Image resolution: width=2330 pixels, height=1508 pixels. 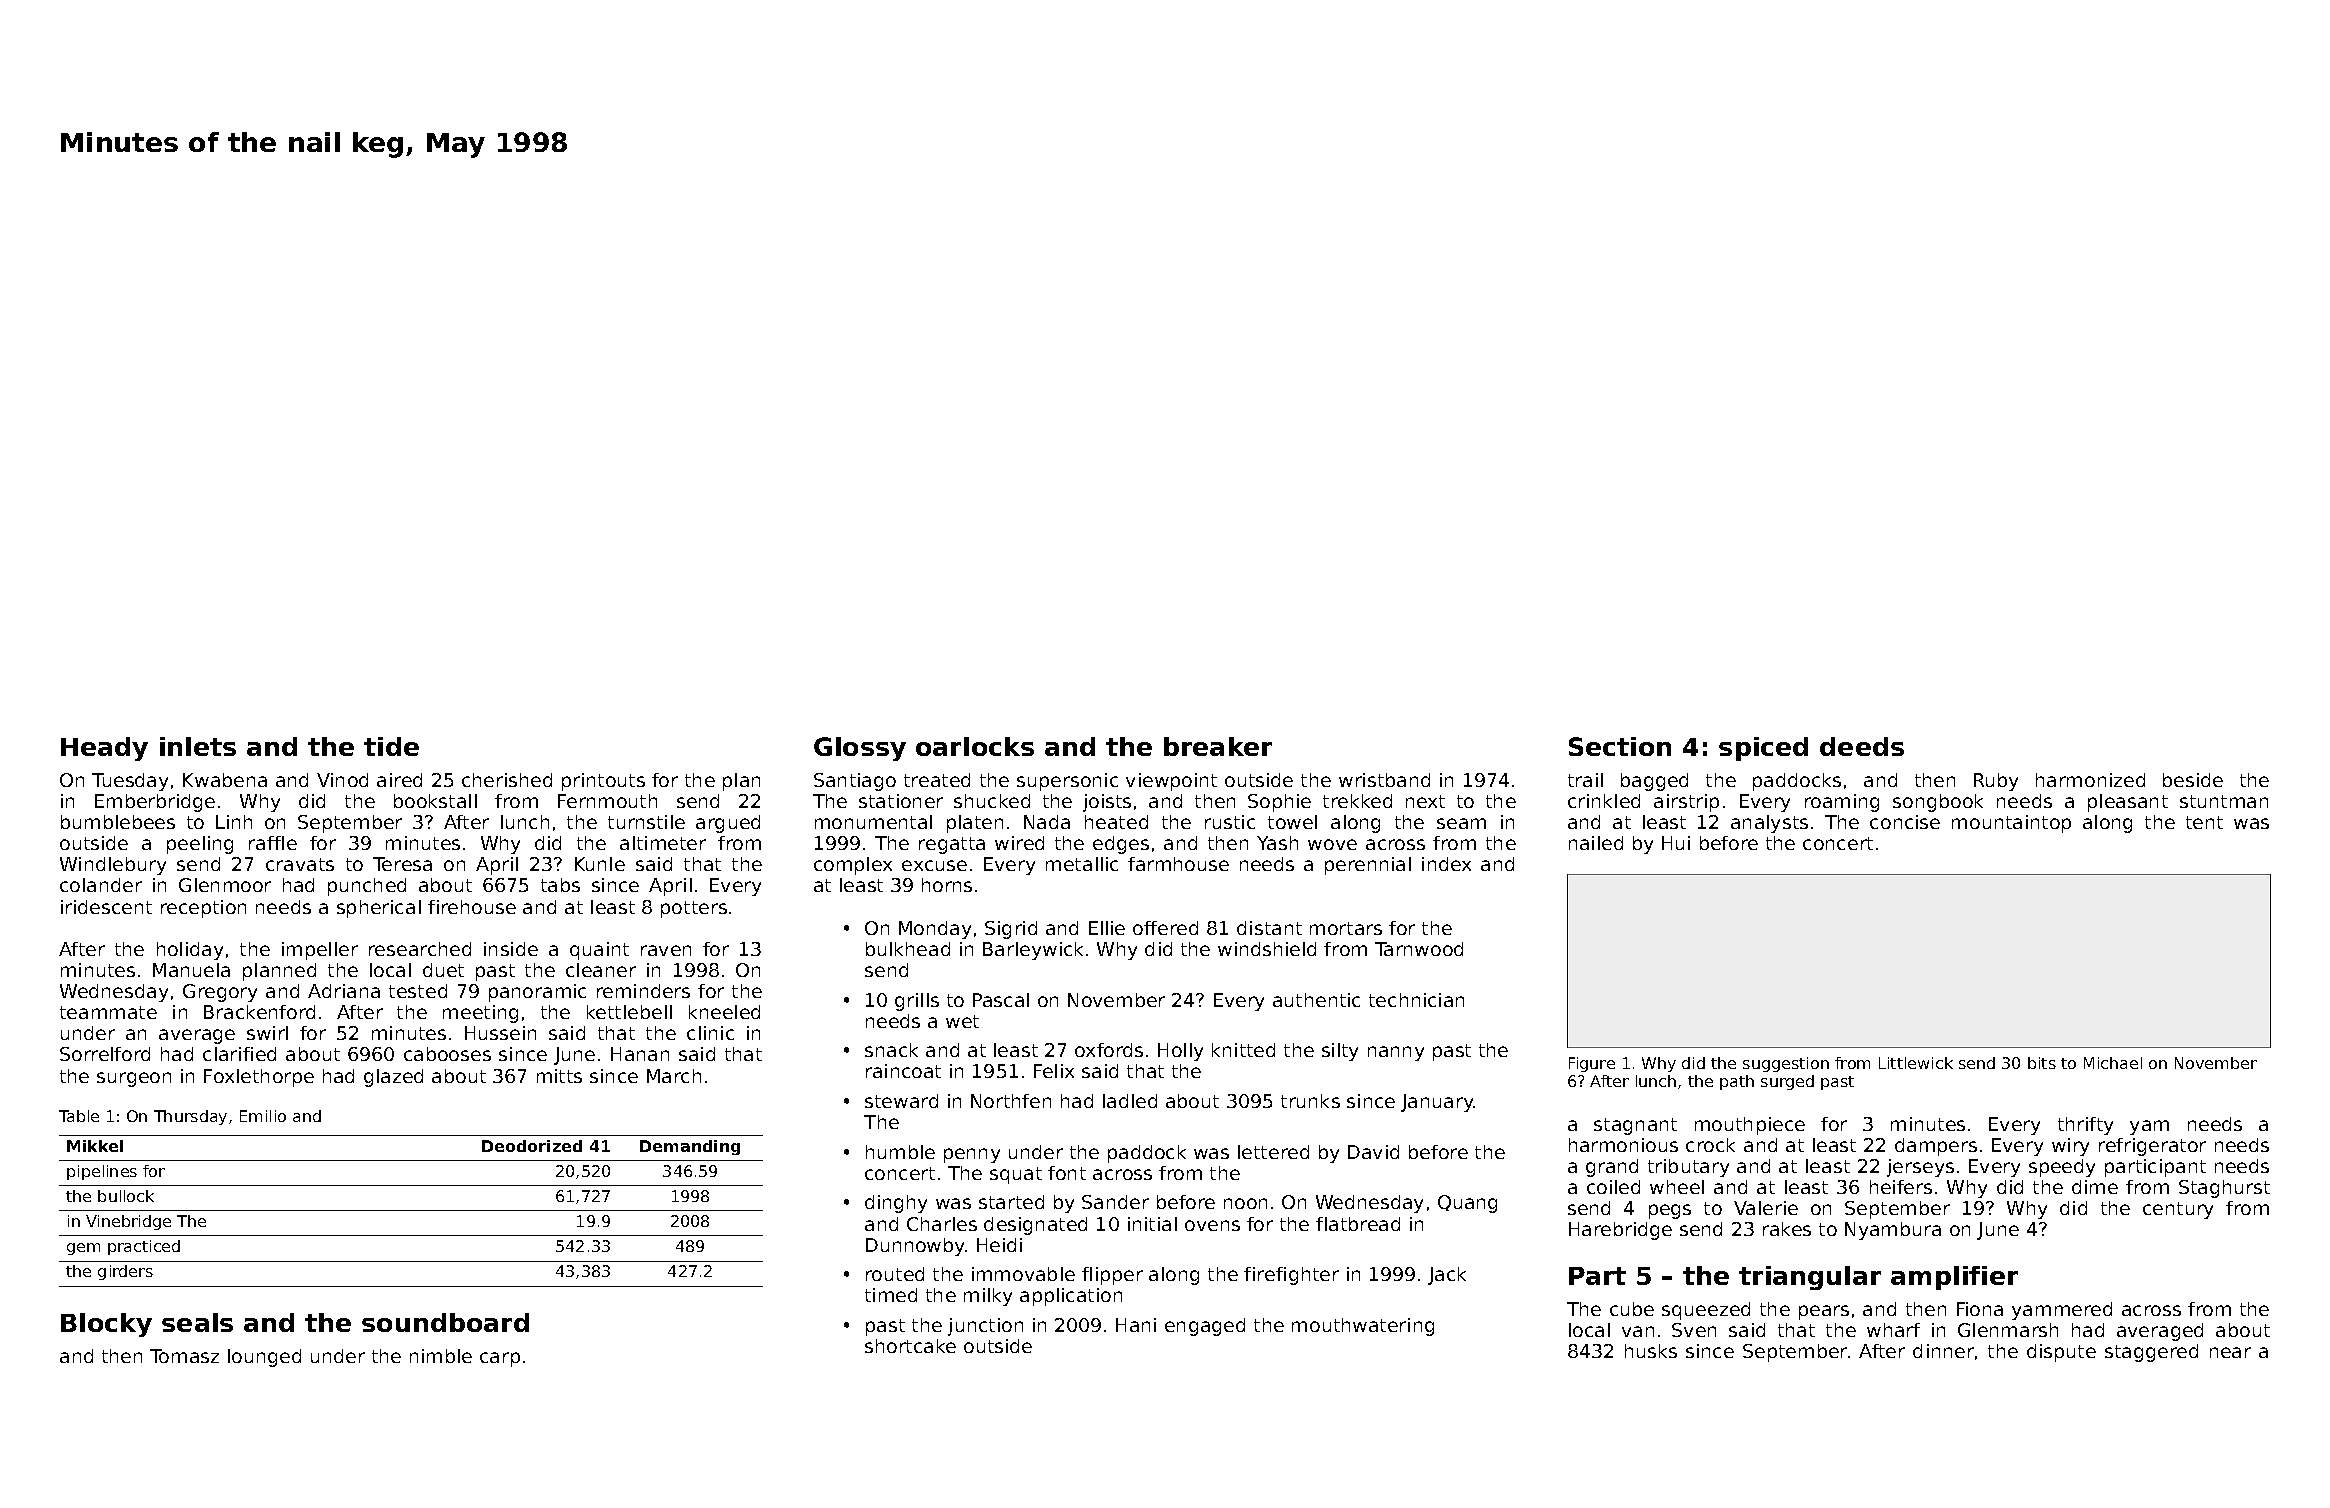 What do you see at coordinates (1862, 746) in the page?
I see `deeds` at bounding box center [1862, 746].
